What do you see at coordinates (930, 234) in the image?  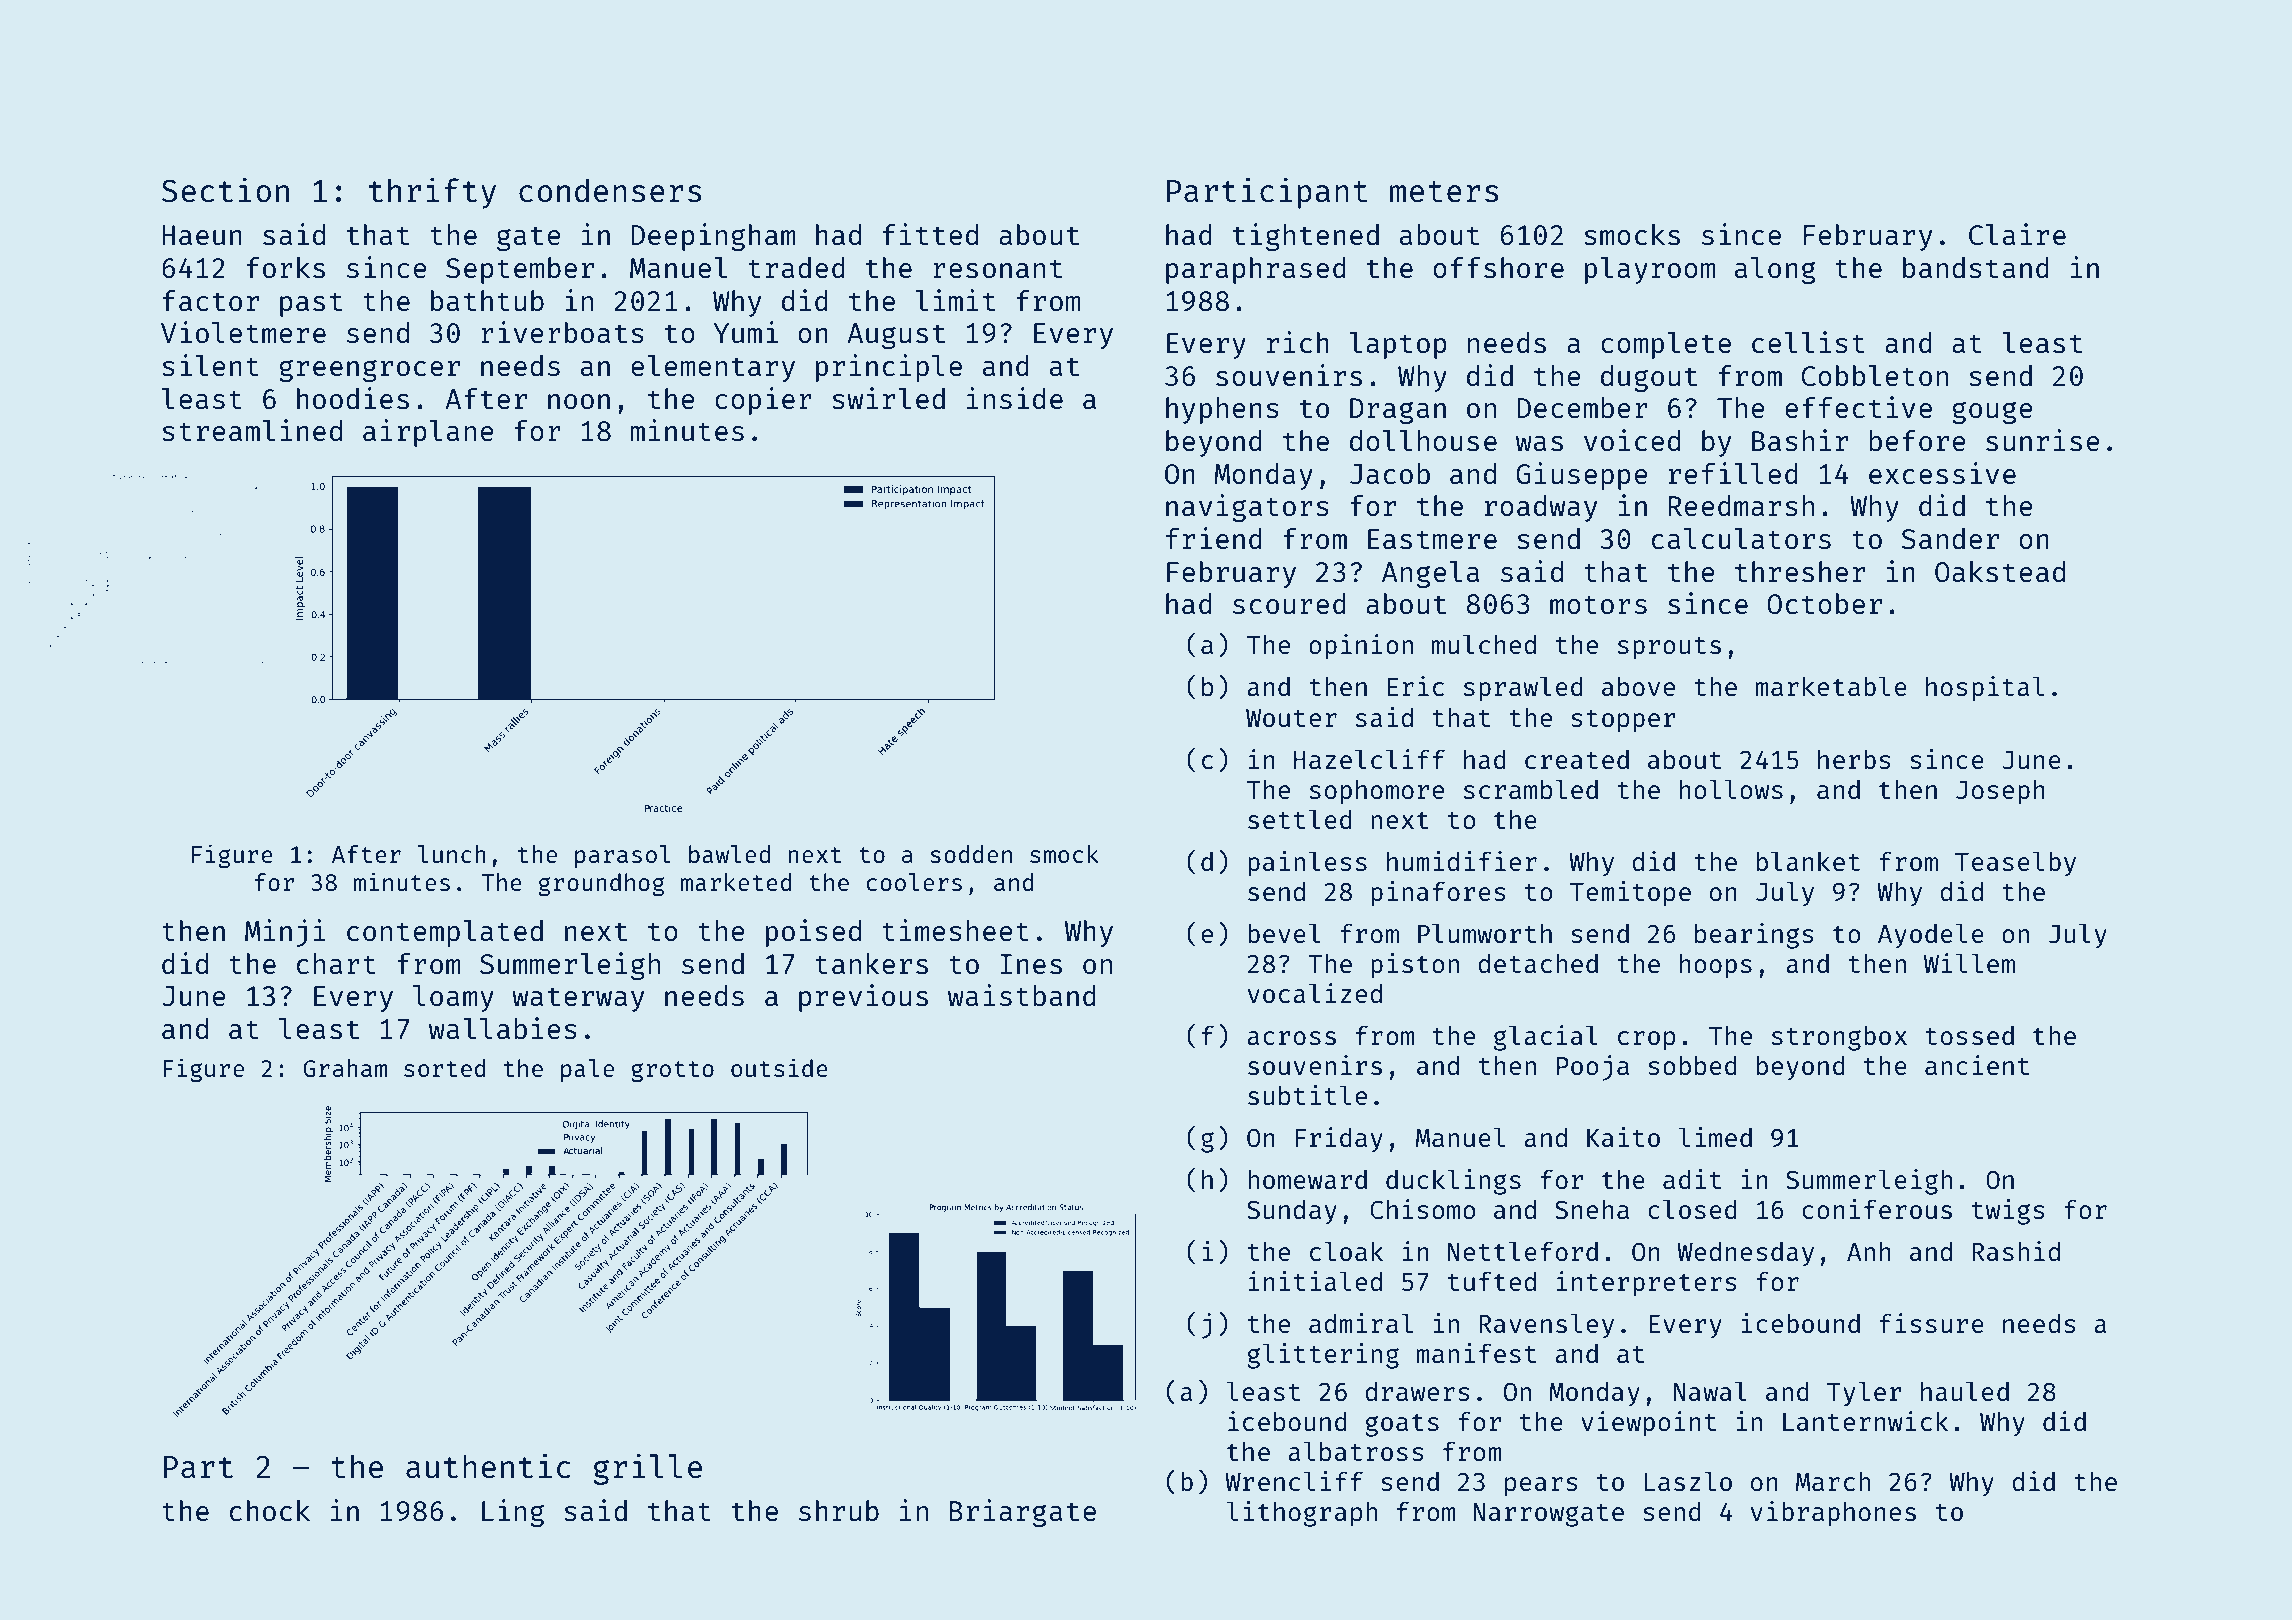 I see `fitted` at bounding box center [930, 234].
